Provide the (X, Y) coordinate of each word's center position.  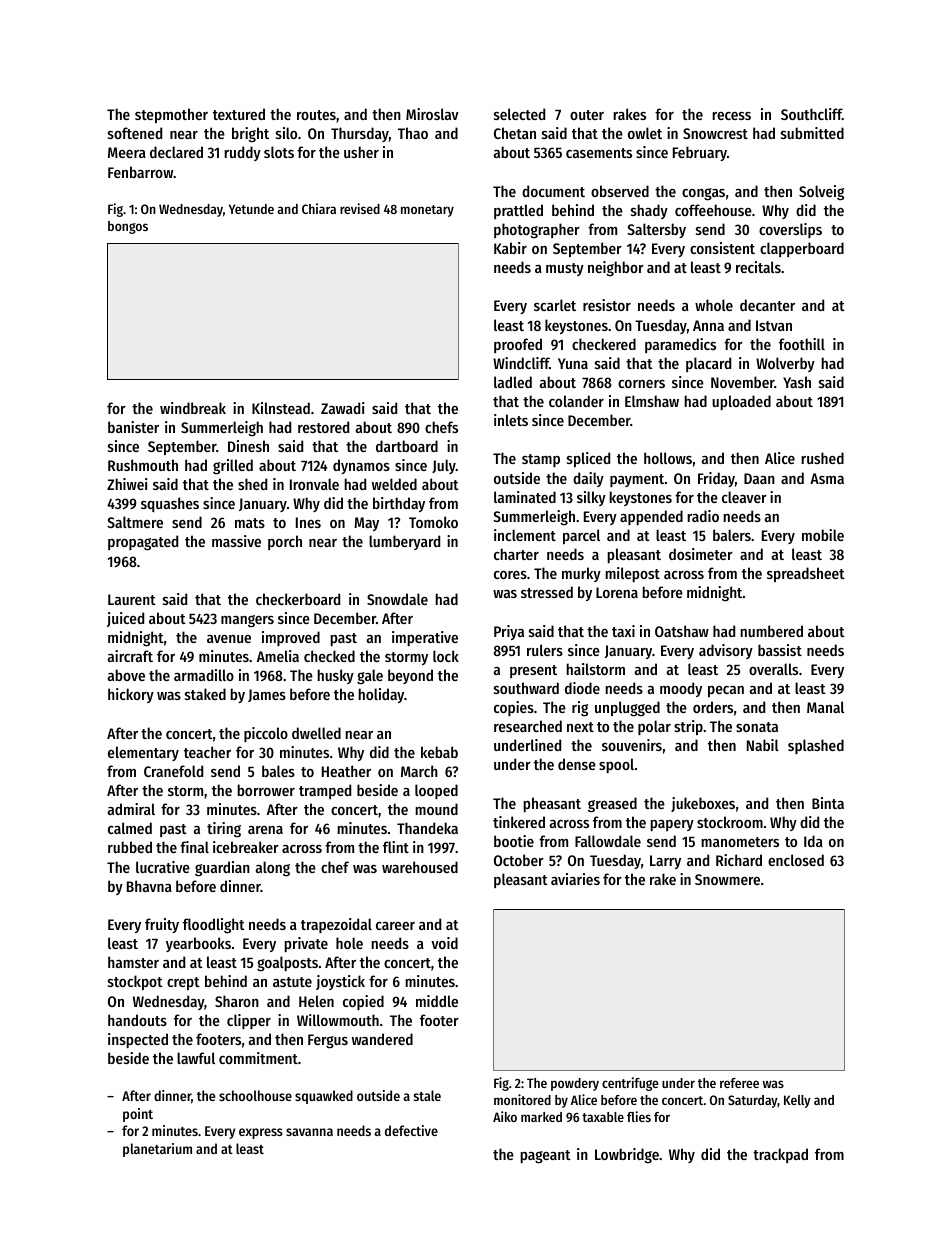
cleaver (744, 497)
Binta (828, 803)
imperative (425, 638)
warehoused (420, 867)
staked (205, 694)
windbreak (193, 408)
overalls (773, 669)
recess (731, 116)
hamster (133, 962)
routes (316, 115)
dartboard (407, 446)
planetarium (157, 1150)
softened (135, 133)
